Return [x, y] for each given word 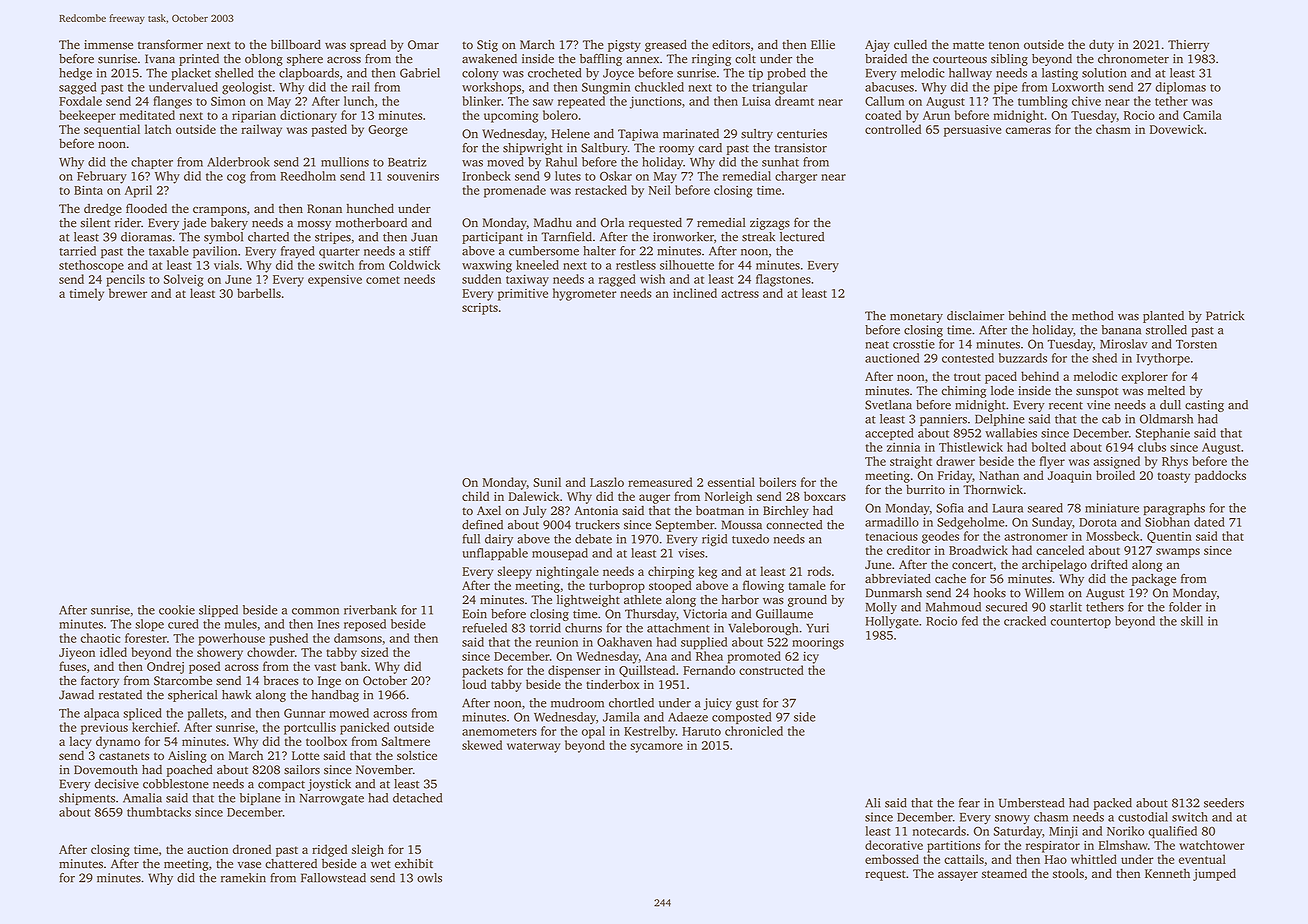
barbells [259, 293]
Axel [489, 510]
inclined [695, 293]
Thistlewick [971, 447]
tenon [1004, 45]
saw [543, 102]
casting [1204, 406]
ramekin [243, 878]
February [102, 177]
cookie [177, 610]
